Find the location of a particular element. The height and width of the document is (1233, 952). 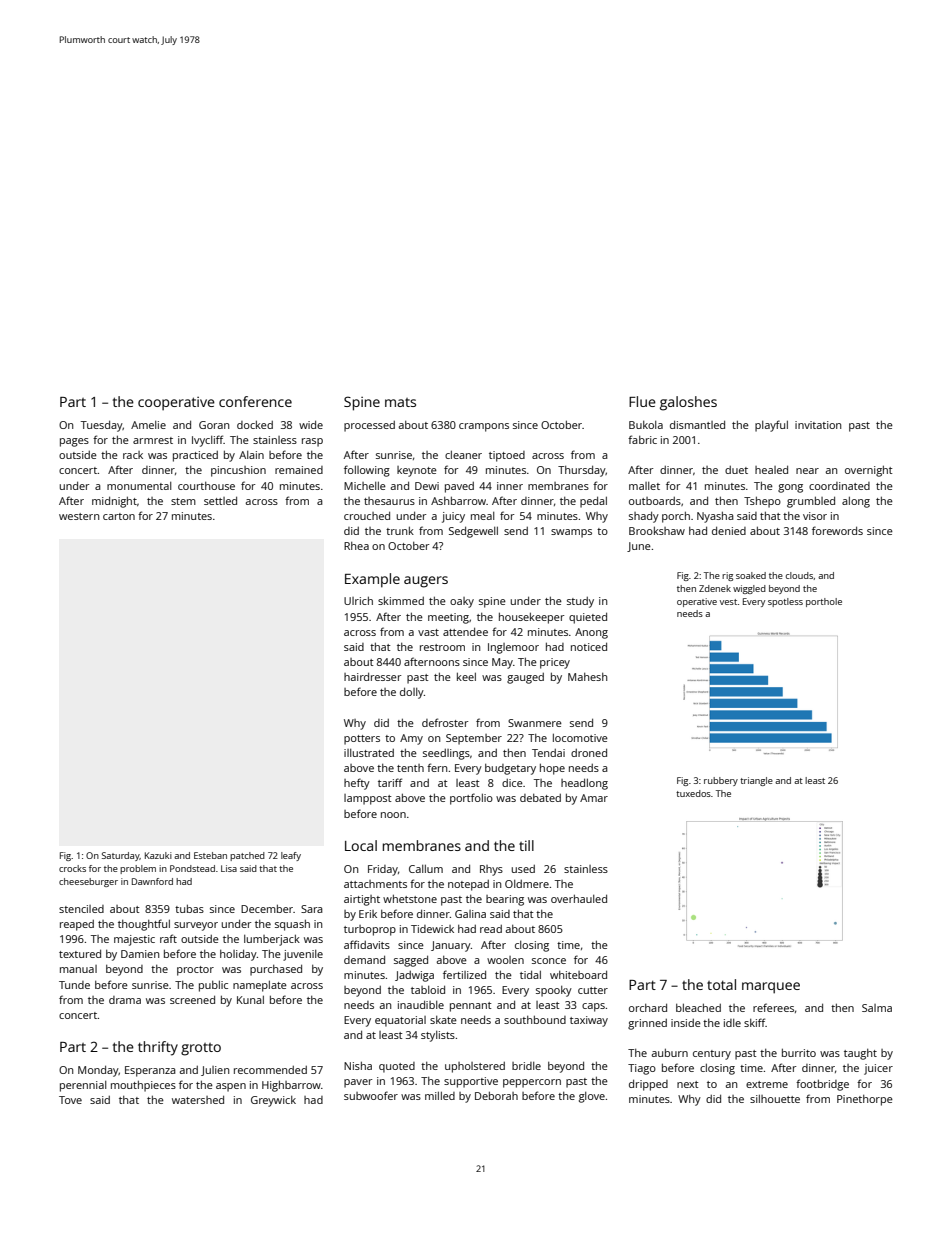

augers is located at coordinates (426, 582).
